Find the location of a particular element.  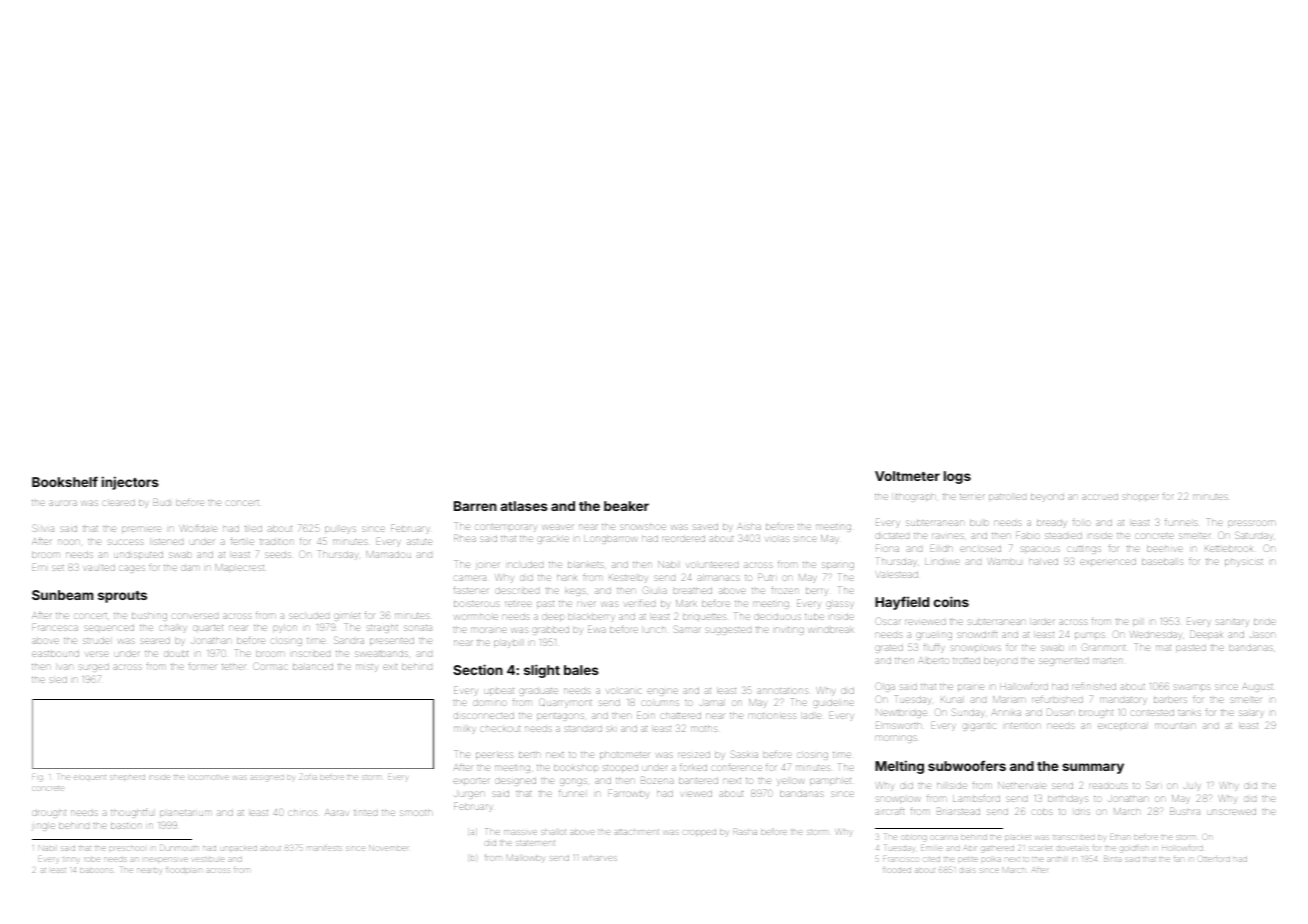

Barren is located at coordinates (475, 506).
